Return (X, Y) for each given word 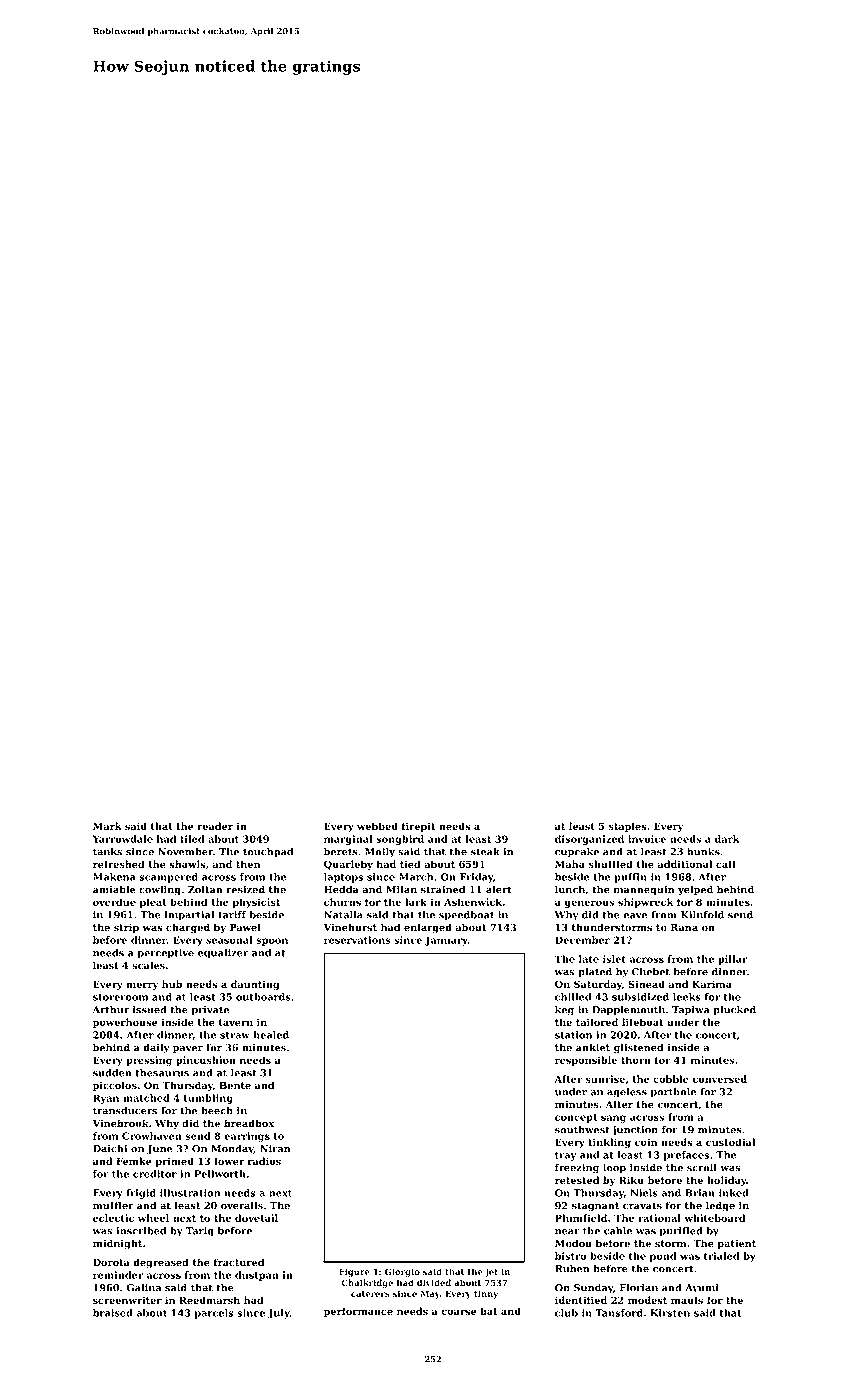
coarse (458, 1312)
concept (576, 1118)
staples (628, 827)
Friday (476, 878)
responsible (586, 1061)
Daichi (110, 1149)
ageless (627, 1093)
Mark (107, 826)
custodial (730, 1142)
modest (647, 1300)
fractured (239, 1262)
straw (235, 1035)
